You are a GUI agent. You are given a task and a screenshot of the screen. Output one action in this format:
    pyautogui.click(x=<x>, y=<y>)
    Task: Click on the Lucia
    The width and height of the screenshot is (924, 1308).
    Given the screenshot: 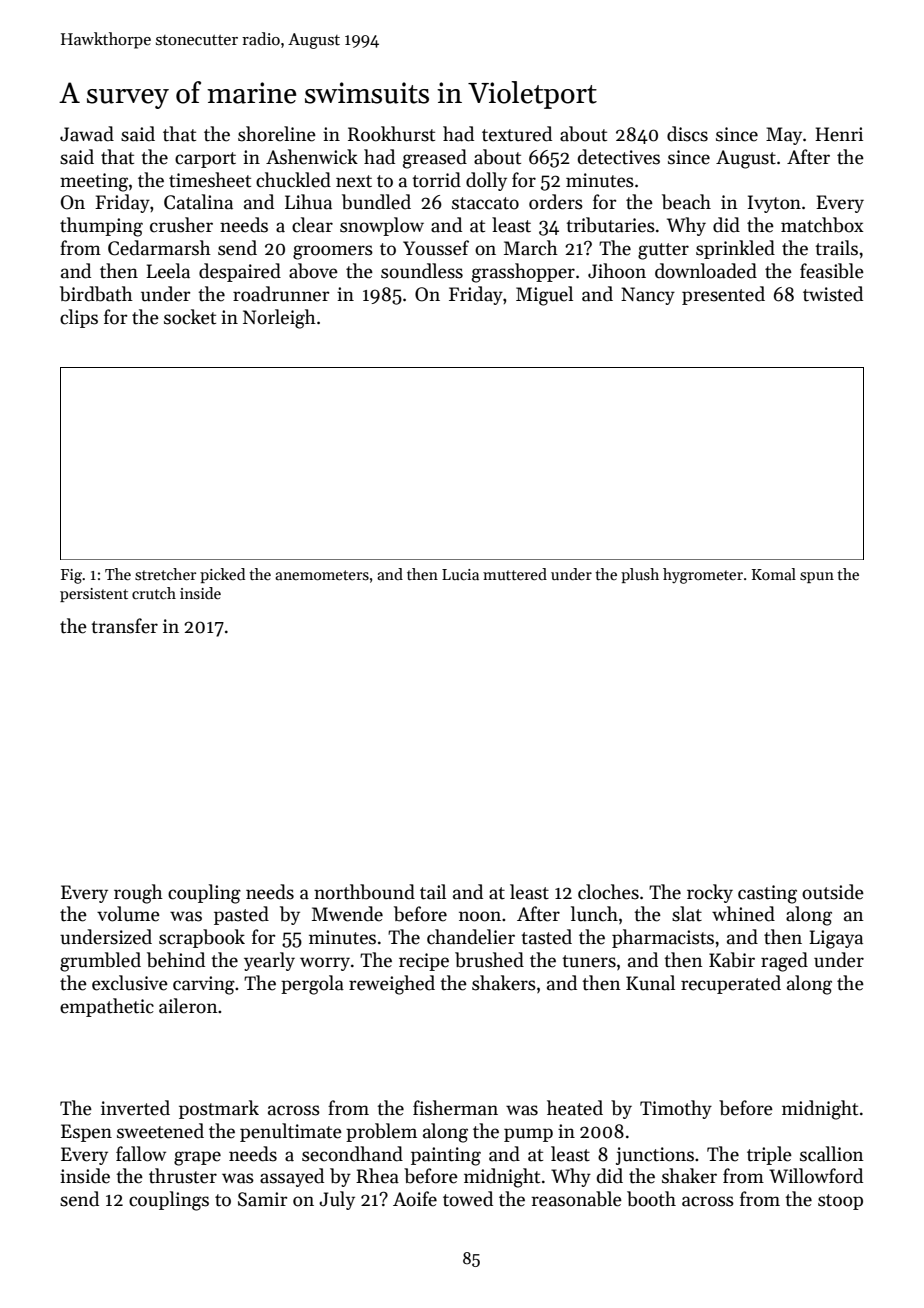 What is the action you would take?
    pyautogui.click(x=460, y=574)
